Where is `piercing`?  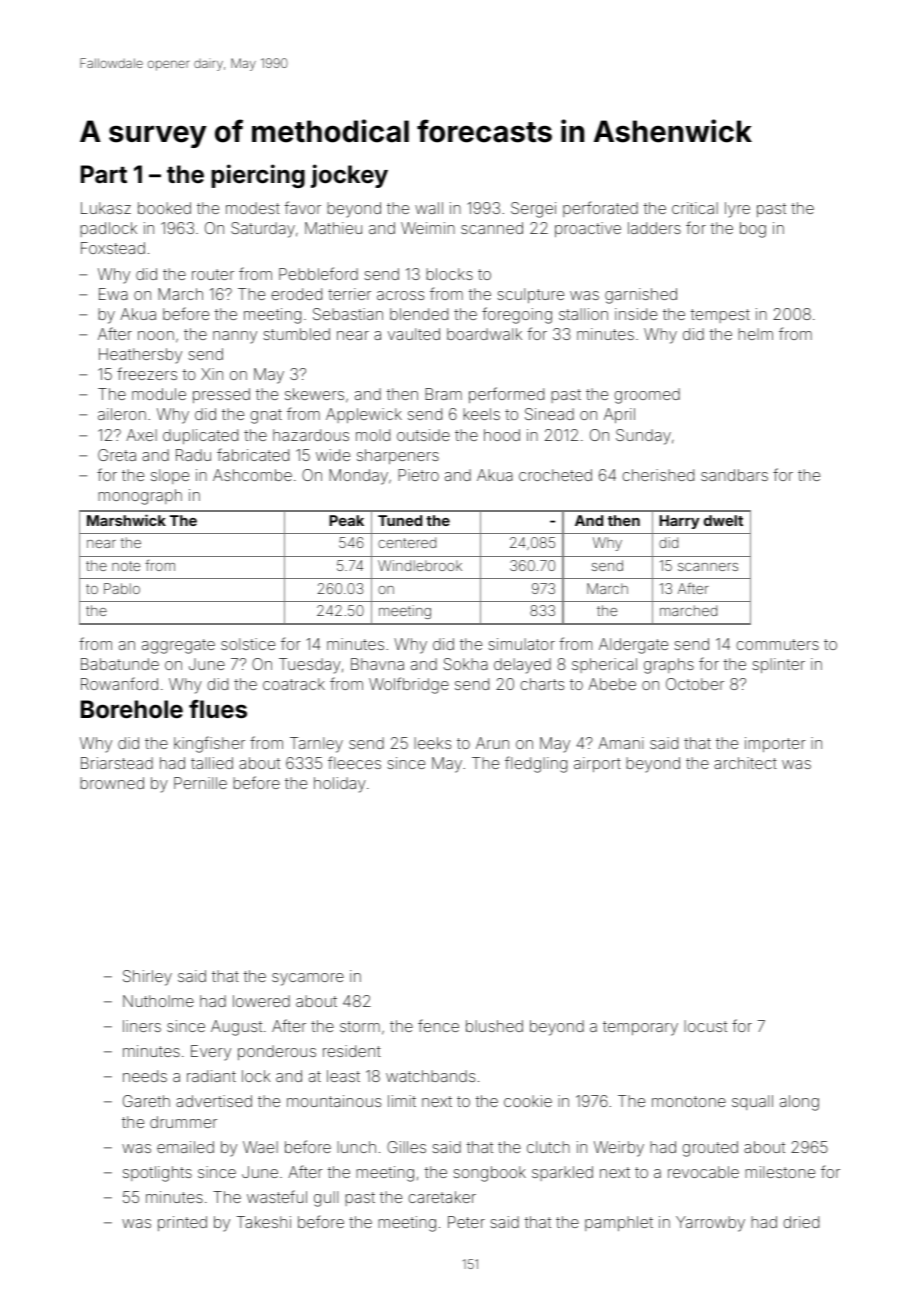
piercing is located at coordinates (258, 176).
